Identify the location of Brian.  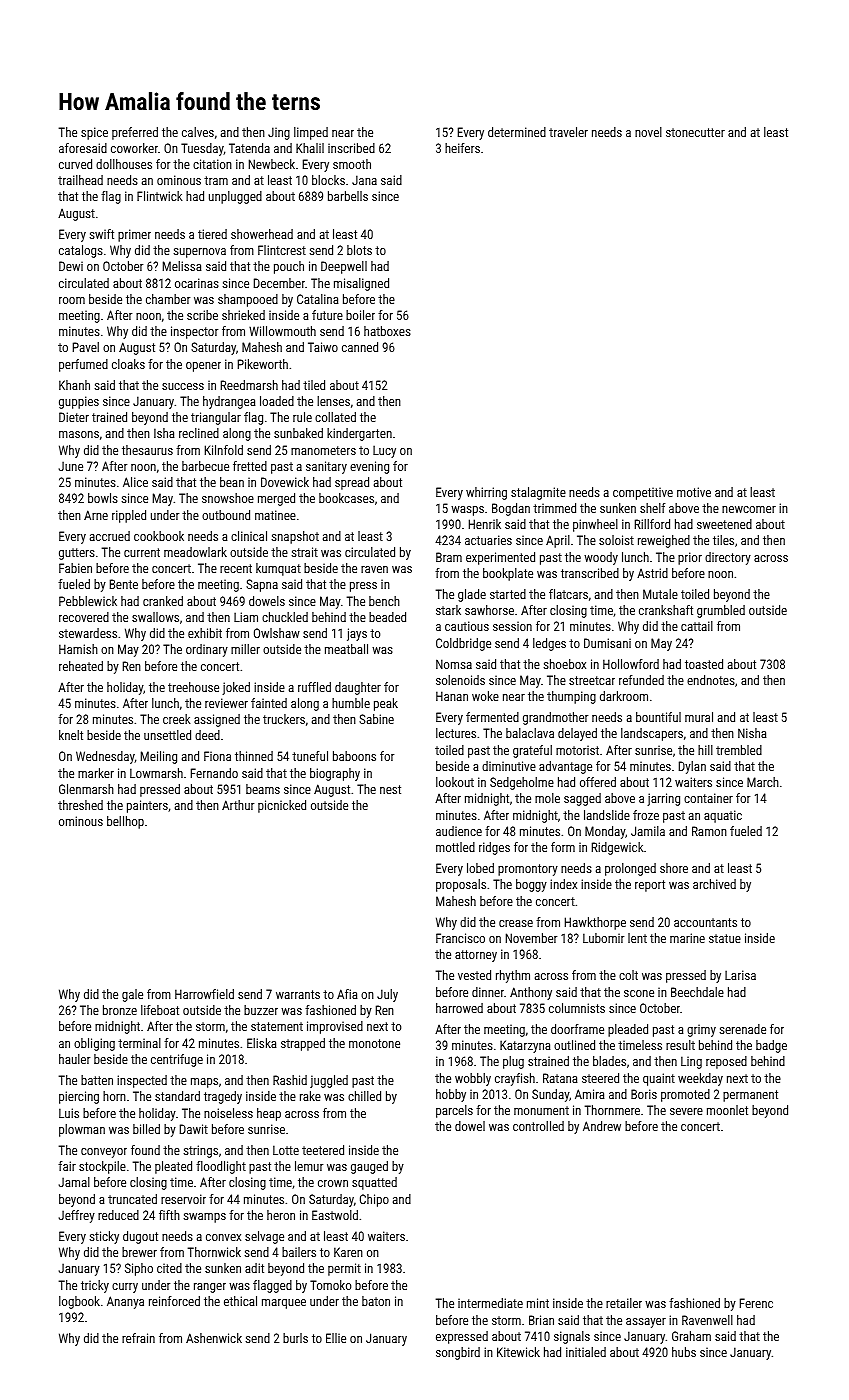
(541, 1320).
